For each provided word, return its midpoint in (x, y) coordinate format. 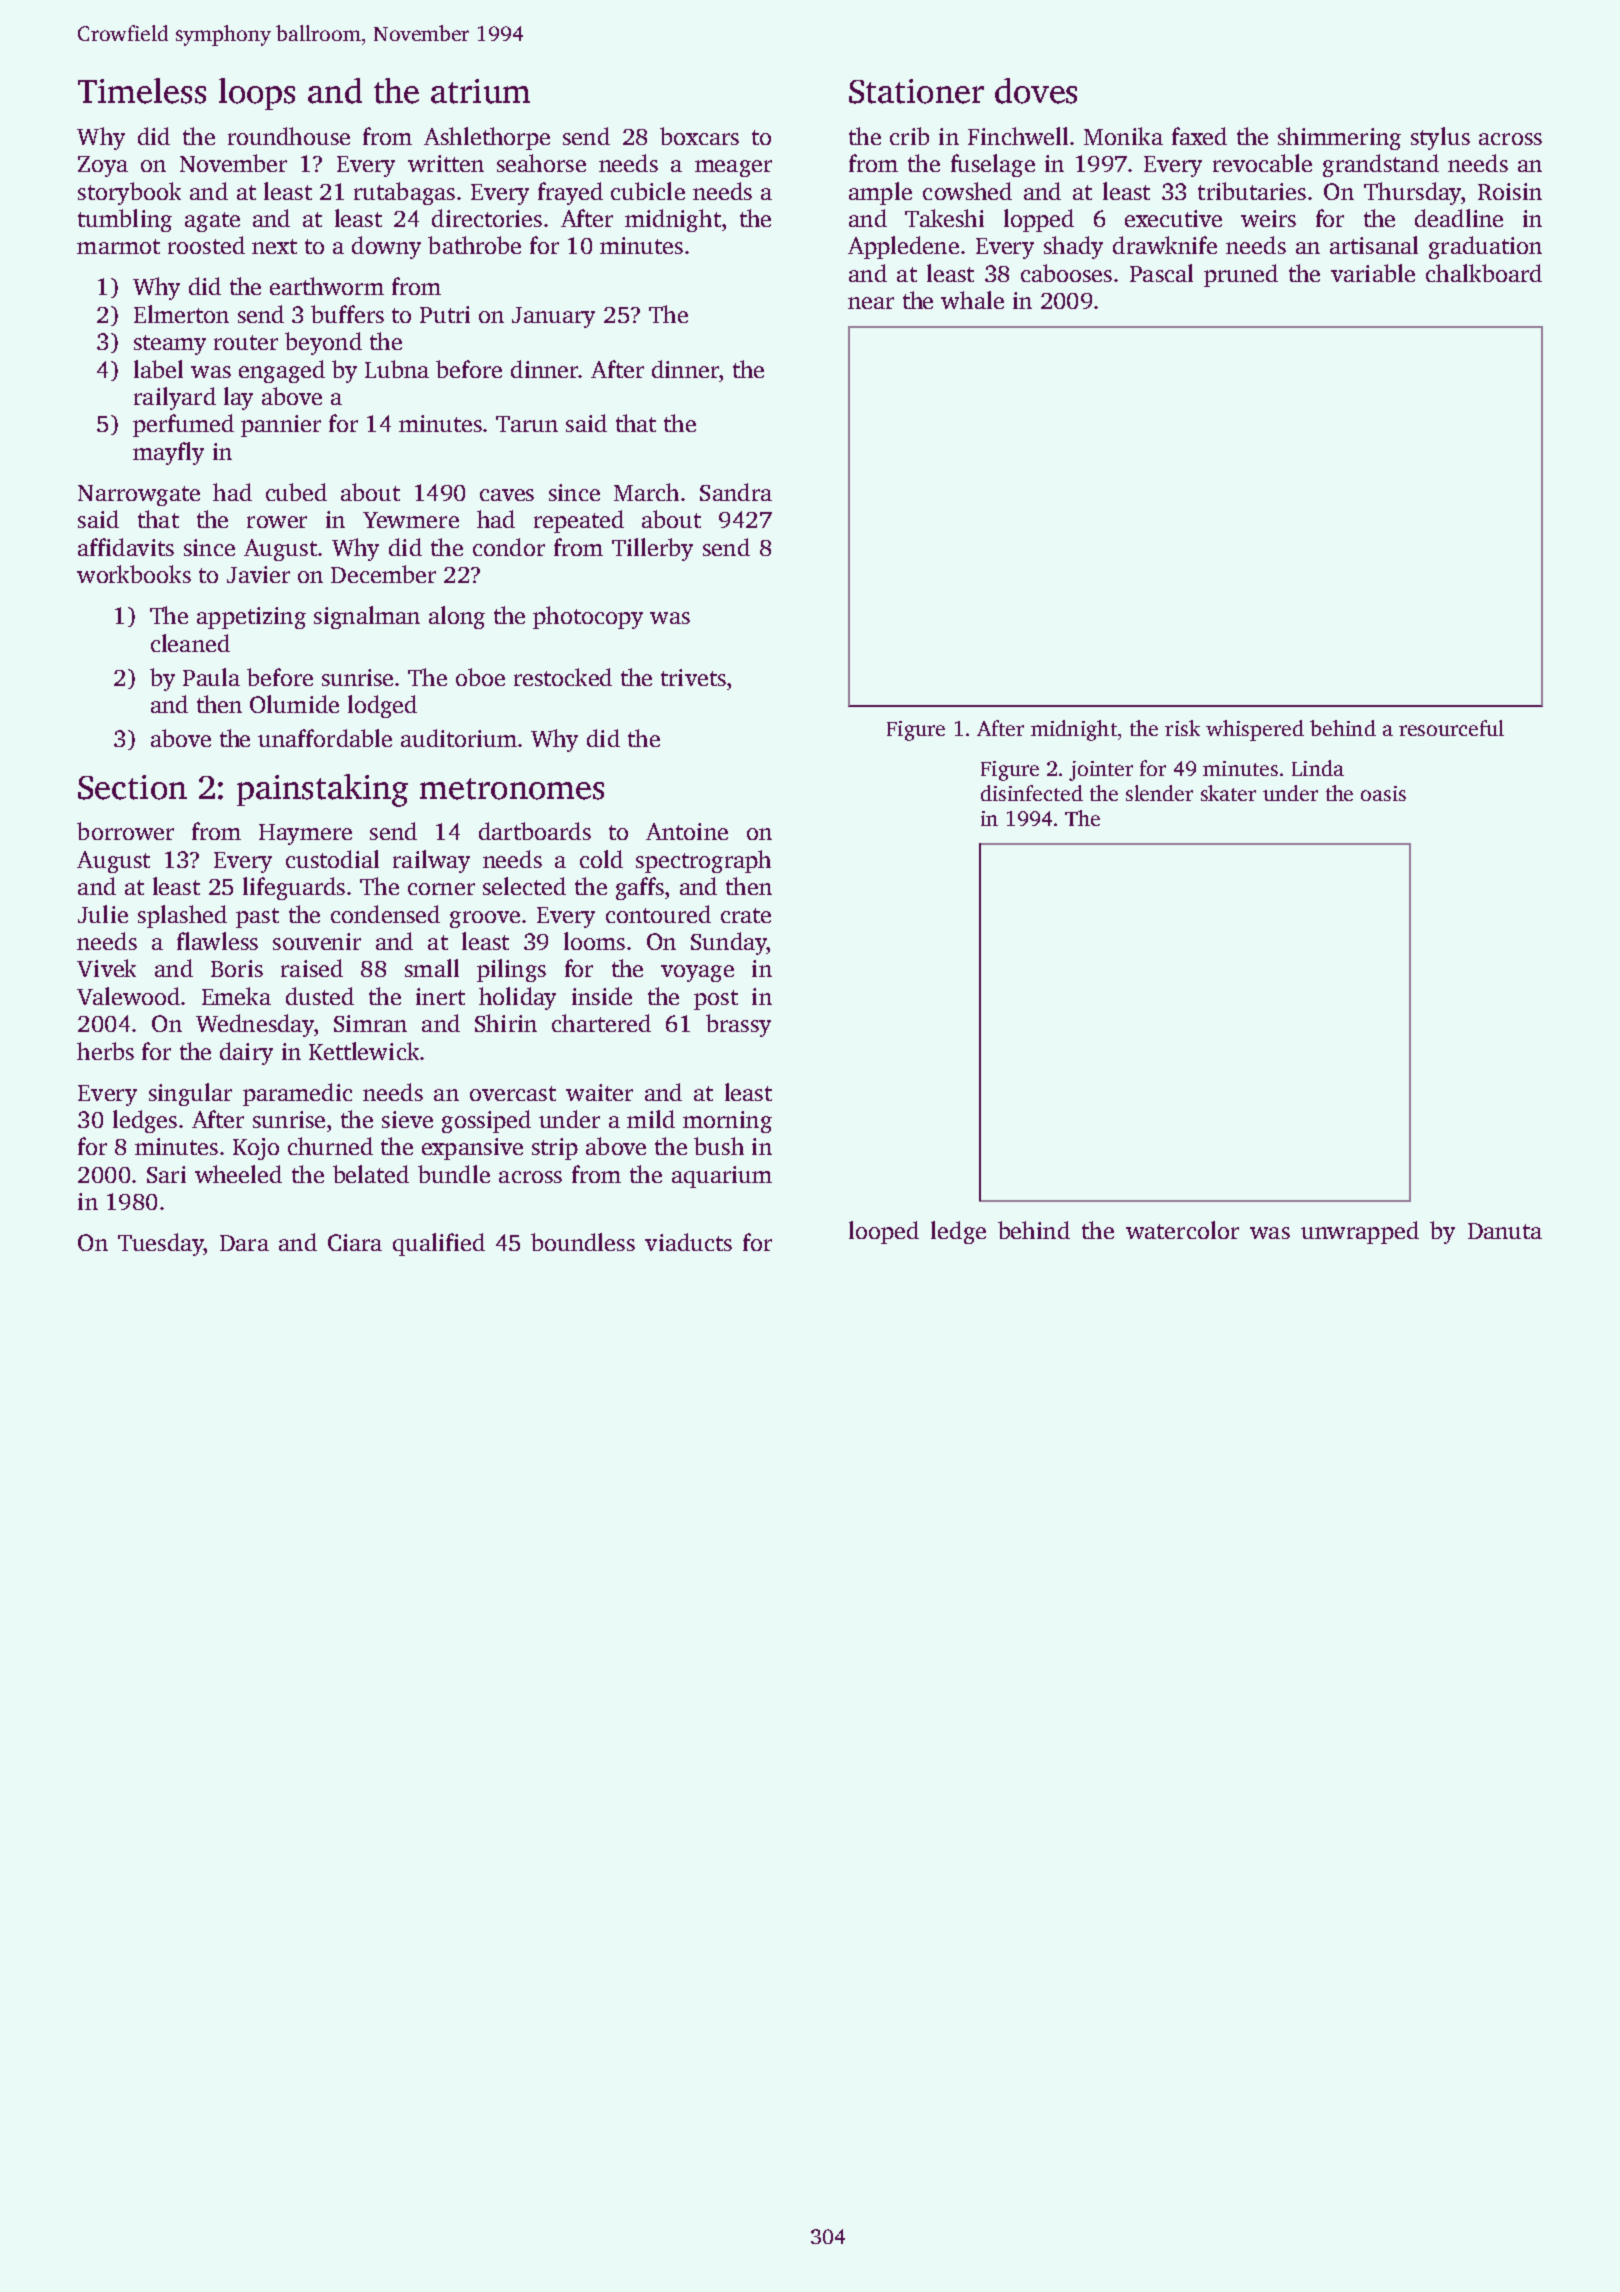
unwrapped (1360, 1232)
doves (1036, 91)
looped (884, 1232)
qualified (439, 1244)
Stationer (916, 91)
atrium (480, 91)
